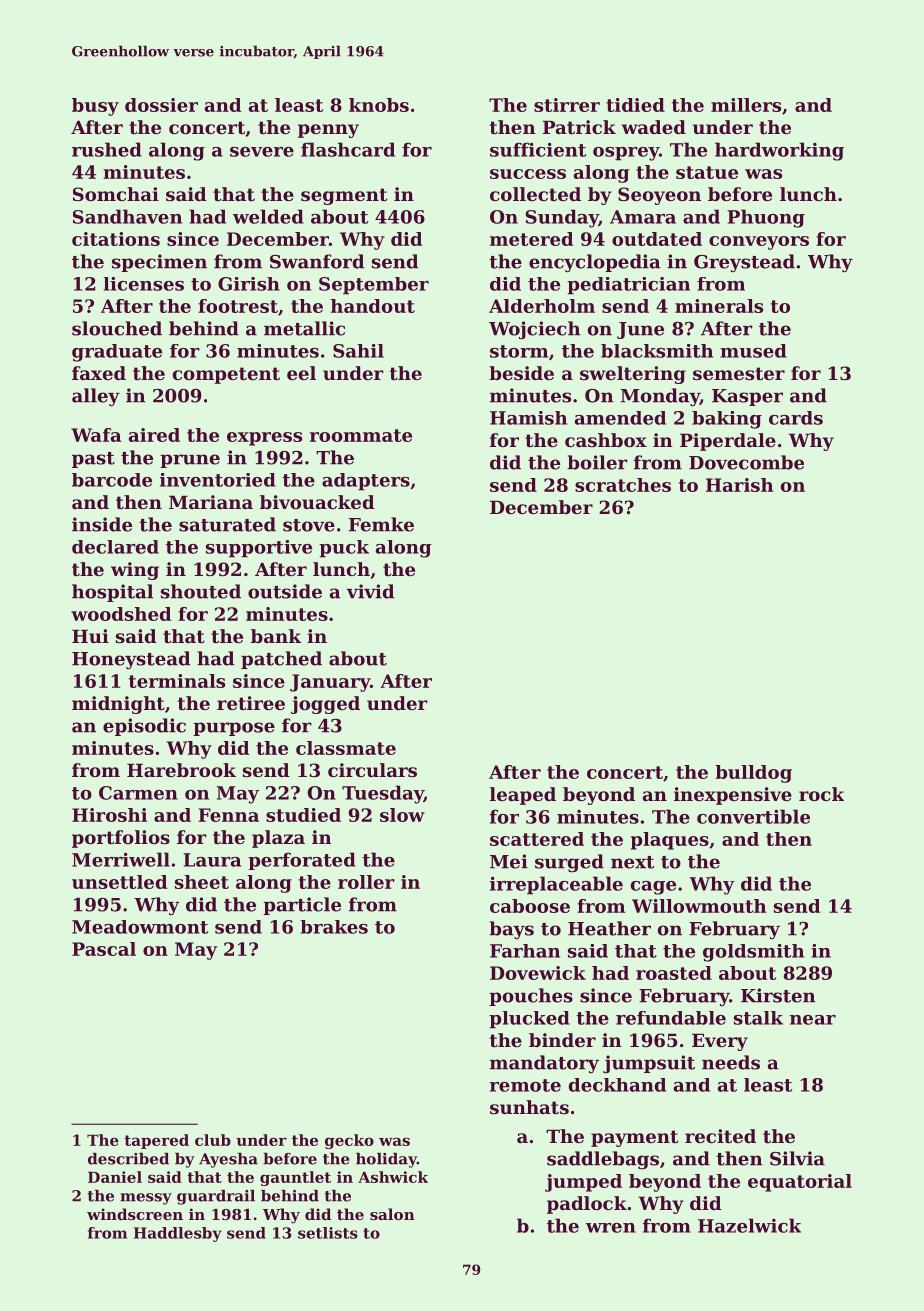 This page has height=1311, width=924. I want to click on barcode, so click(112, 480).
